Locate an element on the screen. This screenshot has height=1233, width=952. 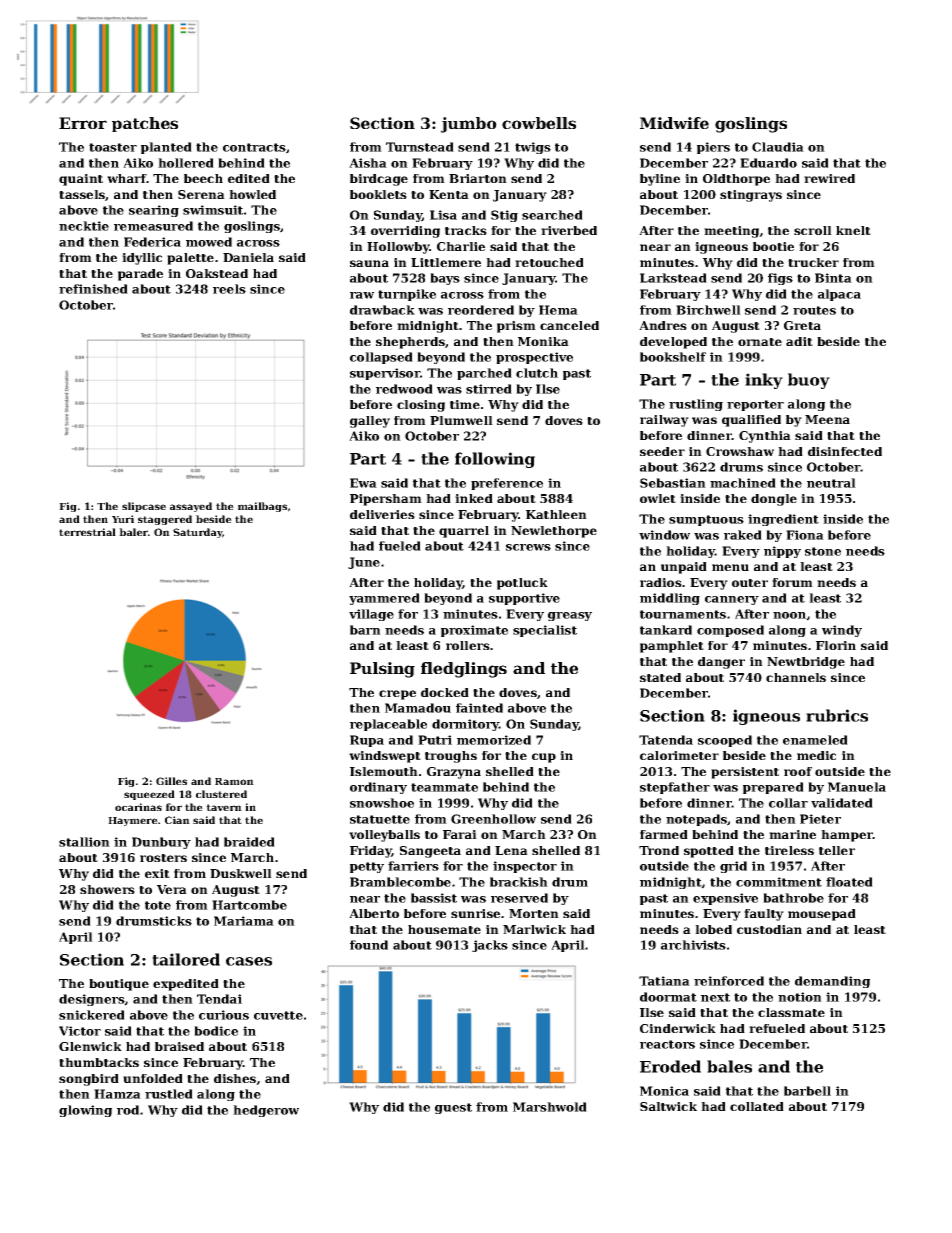
Fiona is located at coordinates (805, 535).
